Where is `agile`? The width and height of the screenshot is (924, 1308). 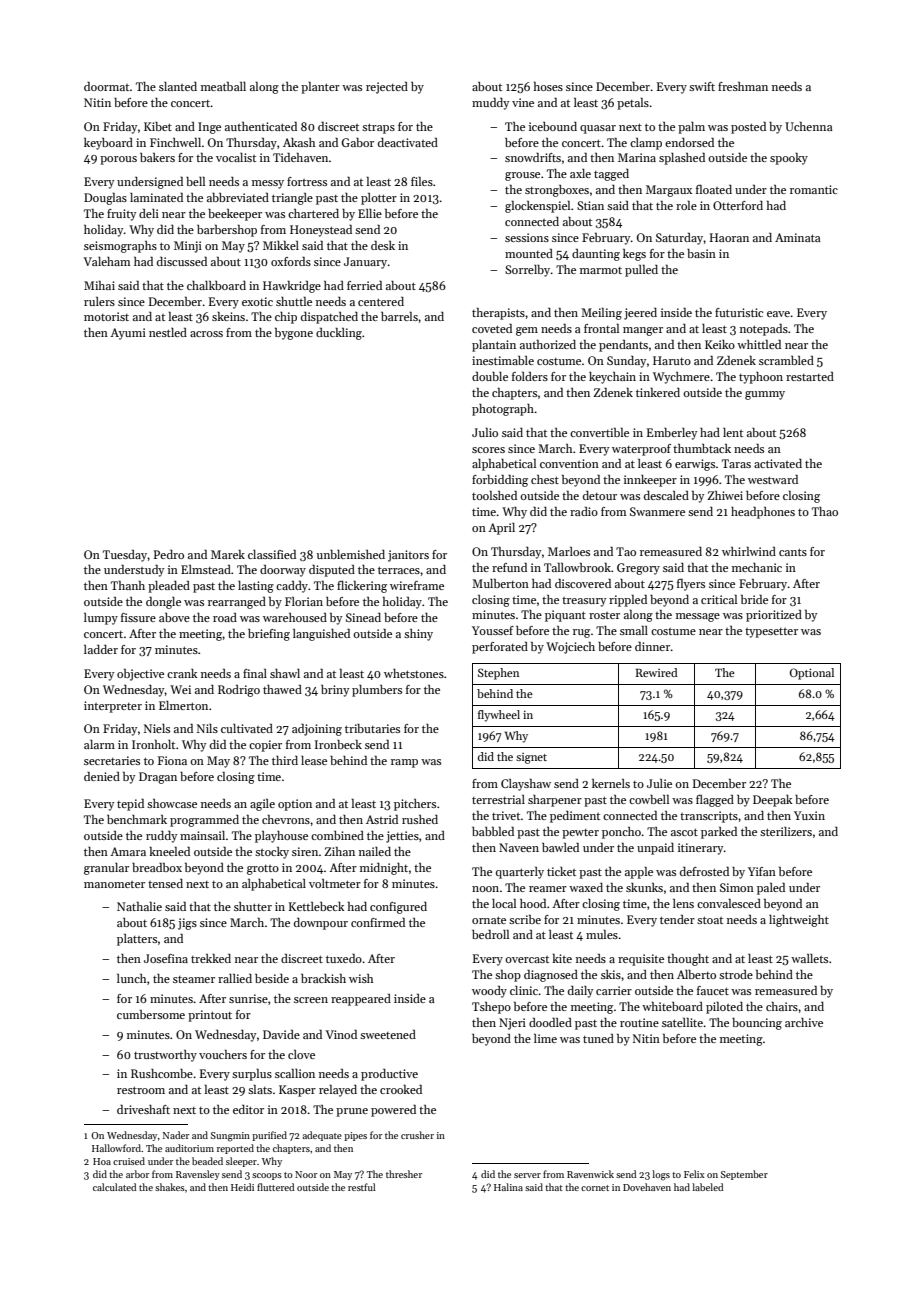
agile is located at coordinates (262, 805).
